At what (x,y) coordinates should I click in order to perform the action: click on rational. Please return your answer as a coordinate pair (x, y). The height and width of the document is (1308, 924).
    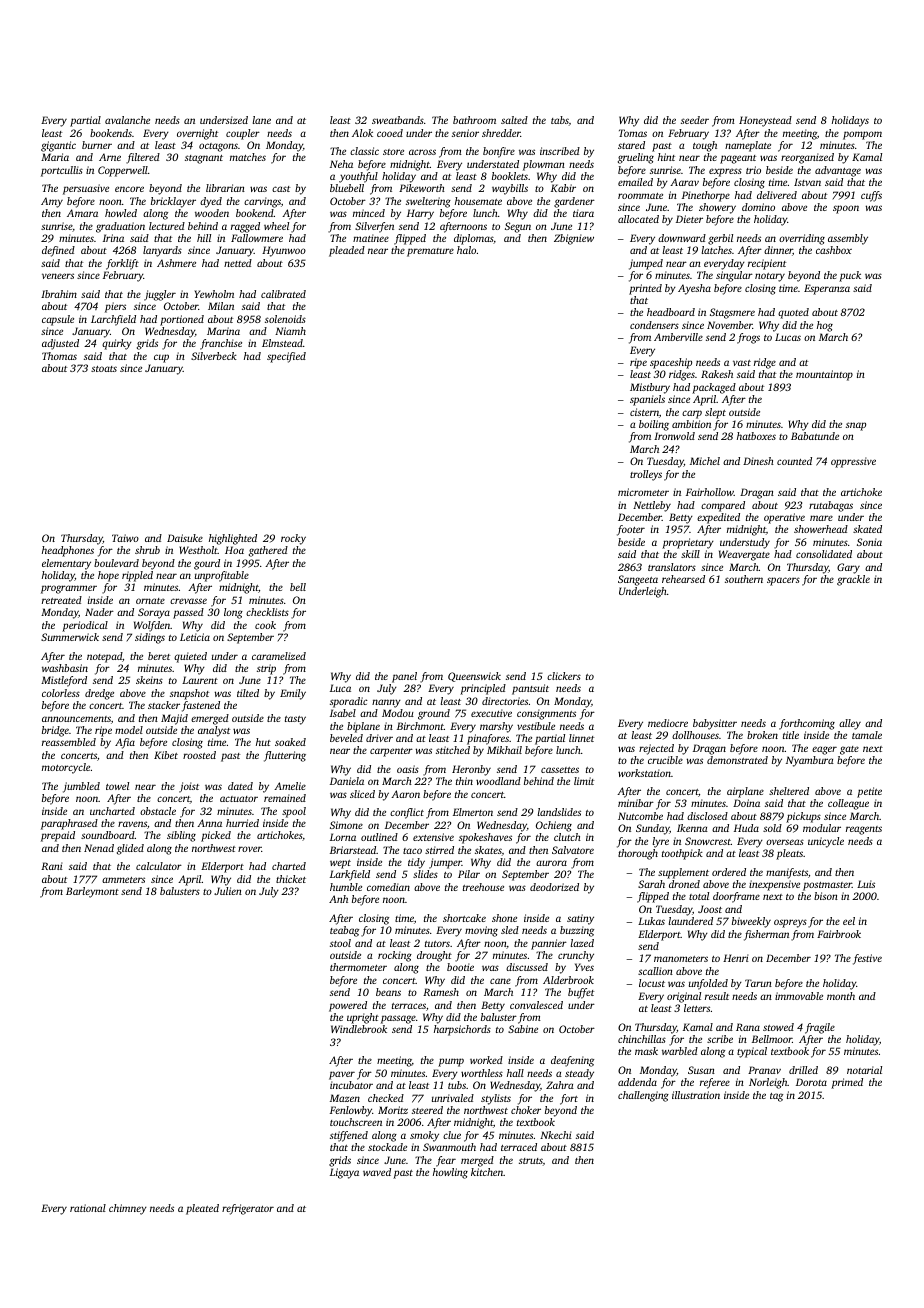
    Looking at the image, I should click on (88, 1208).
